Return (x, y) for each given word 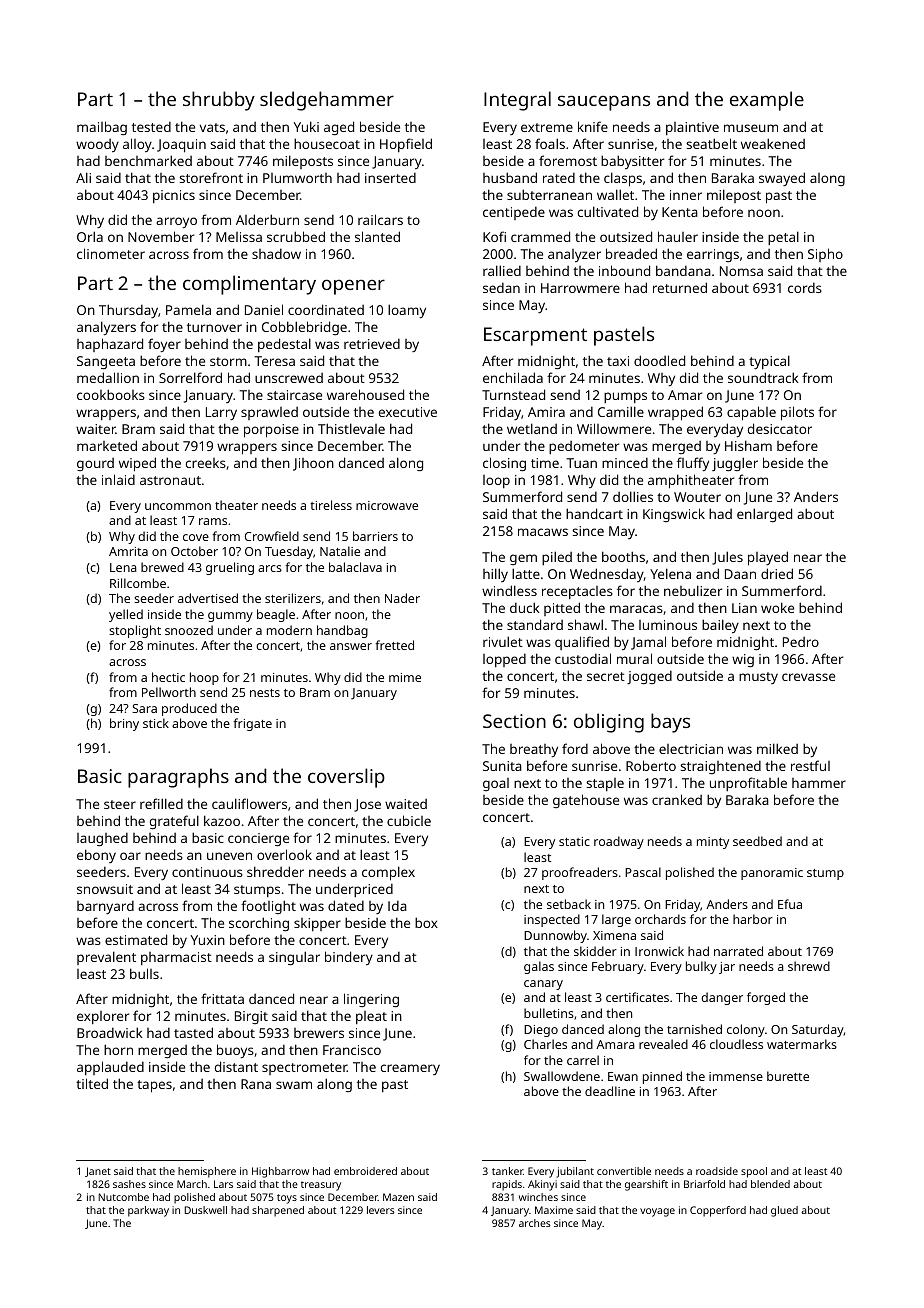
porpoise (271, 431)
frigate (252, 724)
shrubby (219, 101)
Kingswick (674, 515)
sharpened (278, 1211)
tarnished (694, 1029)
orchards (660, 919)
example (767, 101)
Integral (517, 101)
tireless (331, 505)
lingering (371, 1000)
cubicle (409, 820)
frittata (222, 998)
